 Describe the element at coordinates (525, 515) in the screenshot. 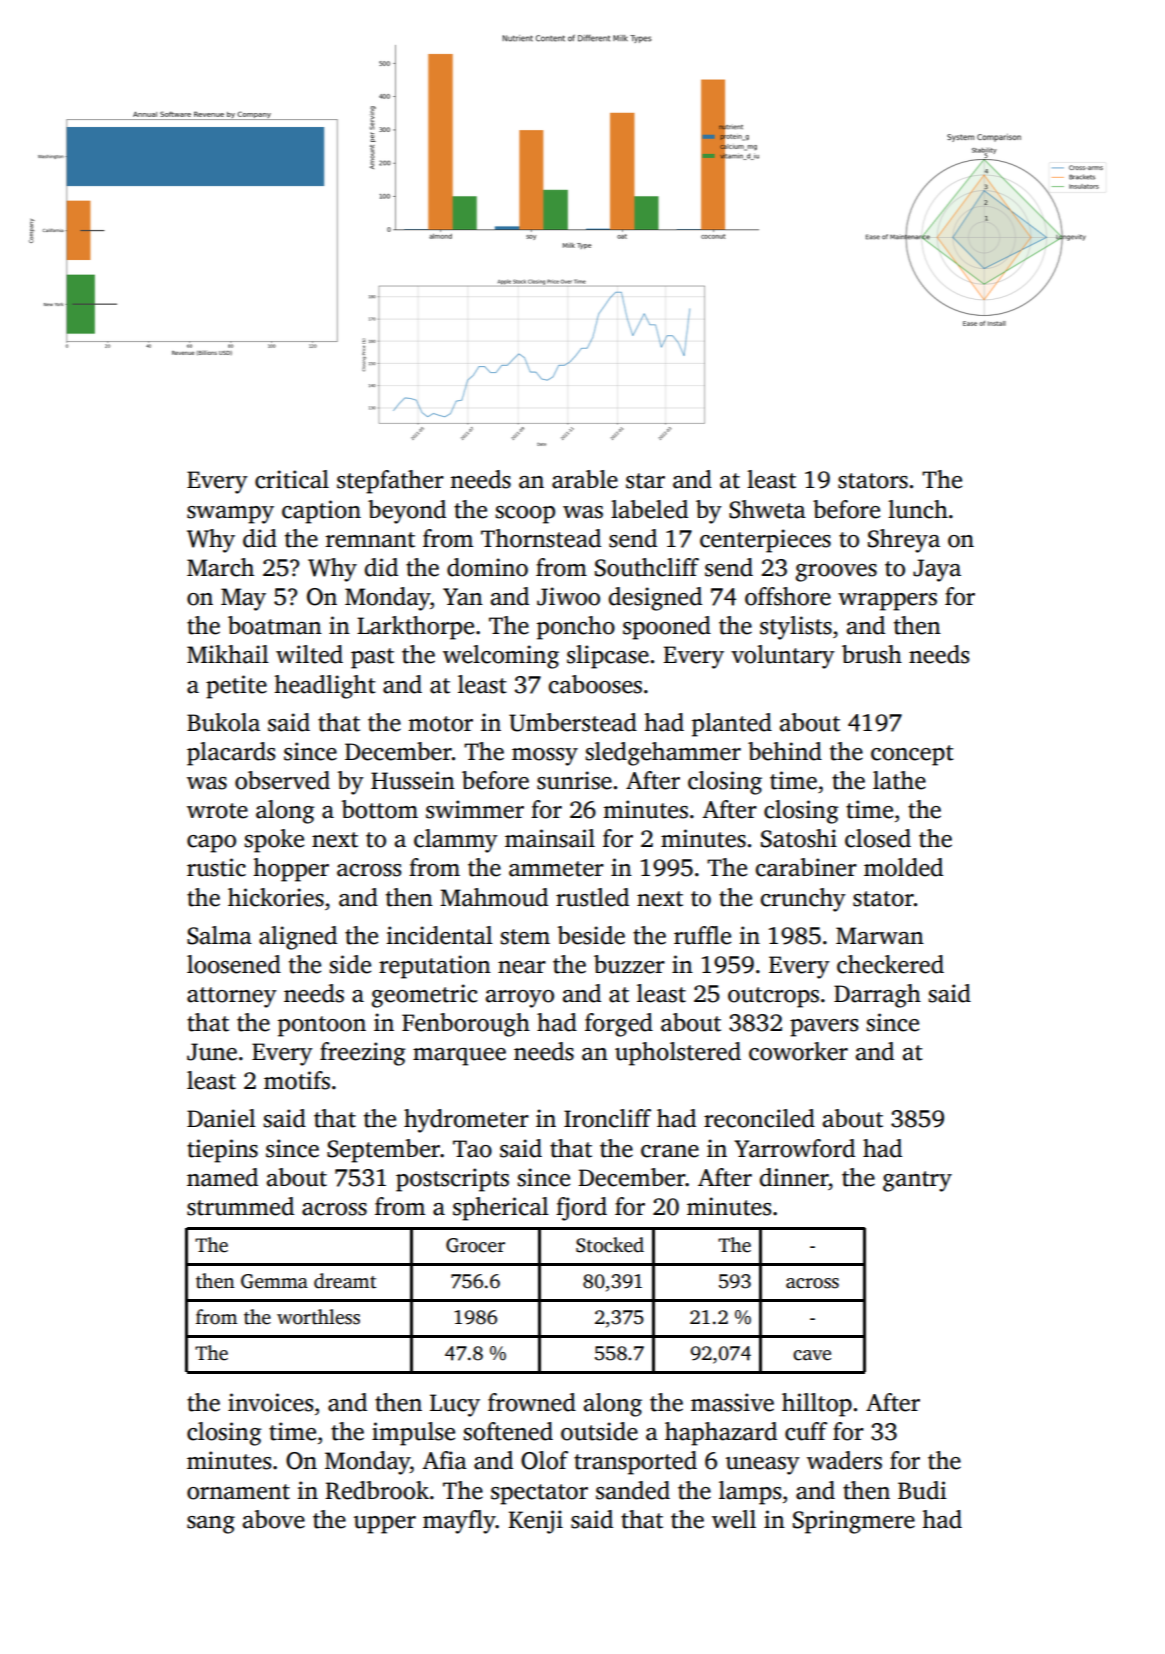

I see `scoop` at that location.
